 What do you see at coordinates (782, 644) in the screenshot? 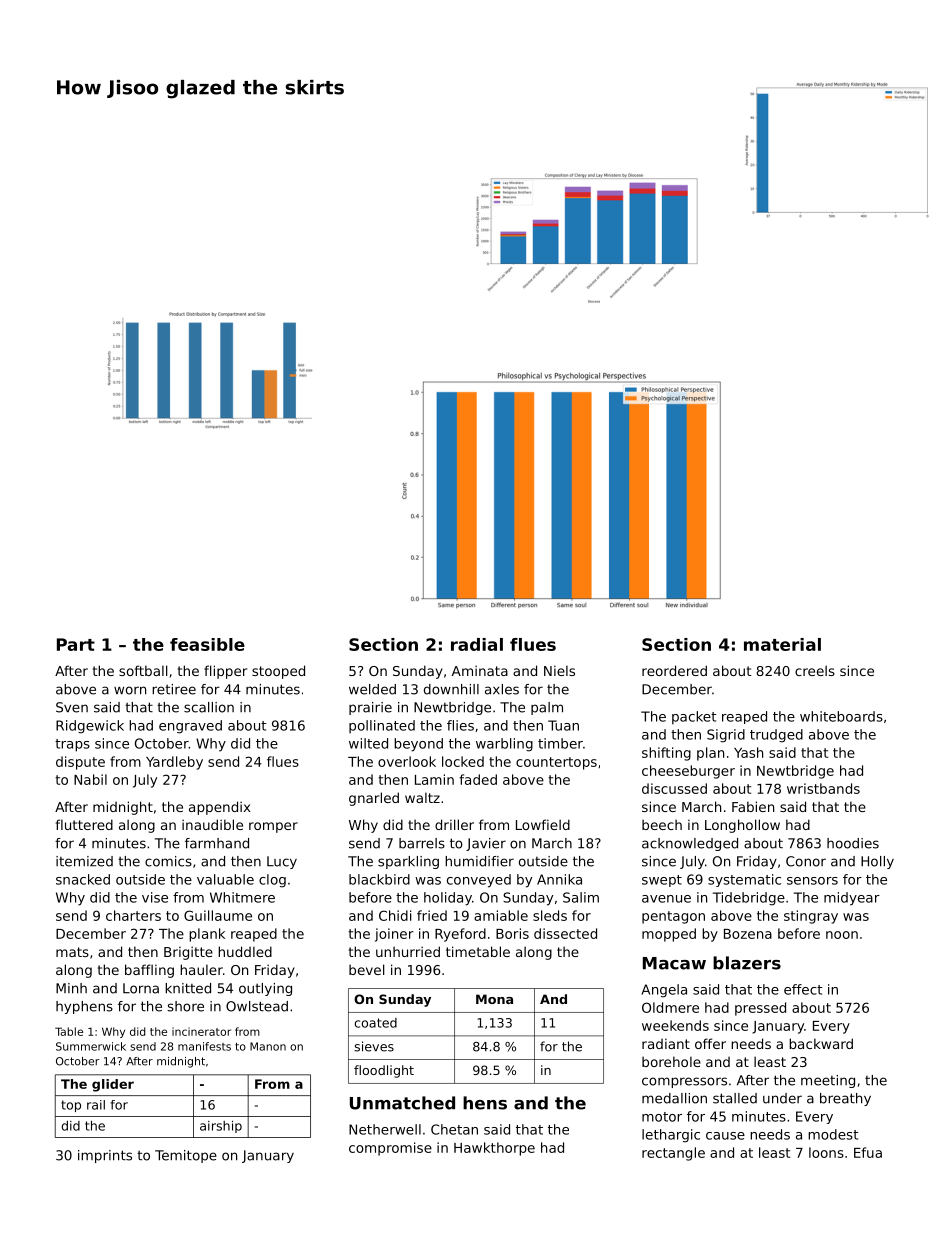
I see `material` at bounding box center [782, 644].
